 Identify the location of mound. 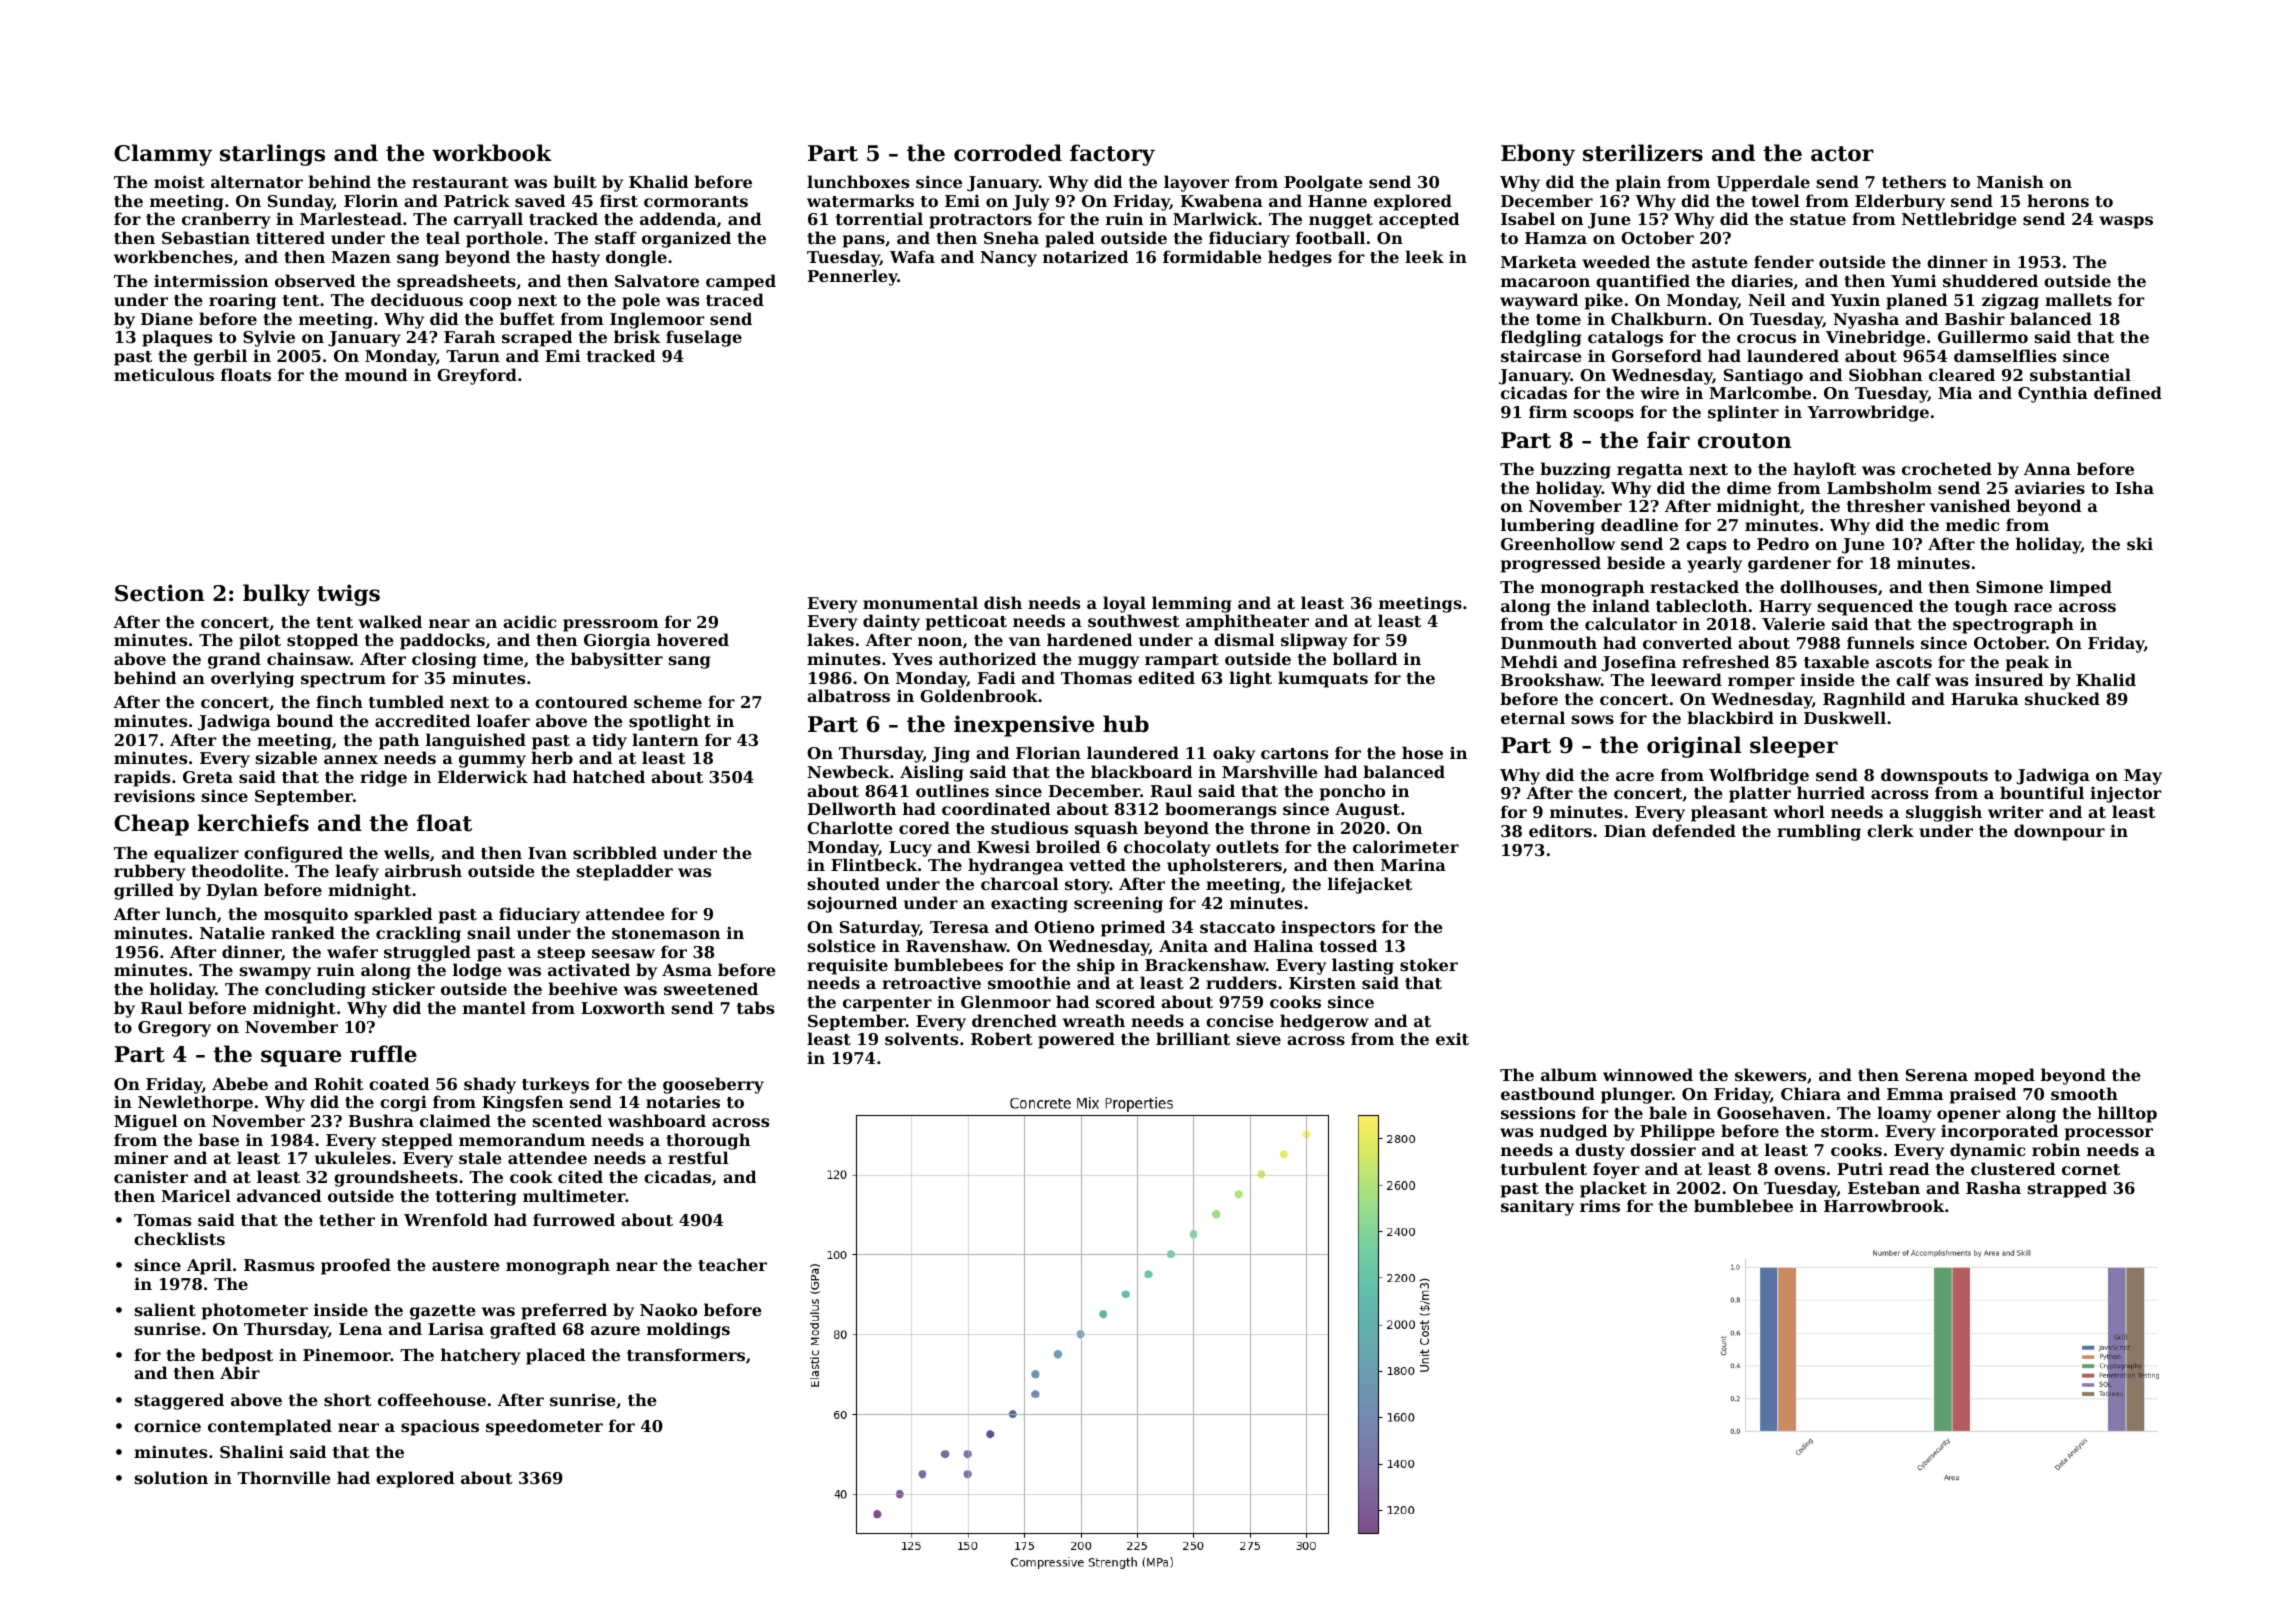
(376, 374).
